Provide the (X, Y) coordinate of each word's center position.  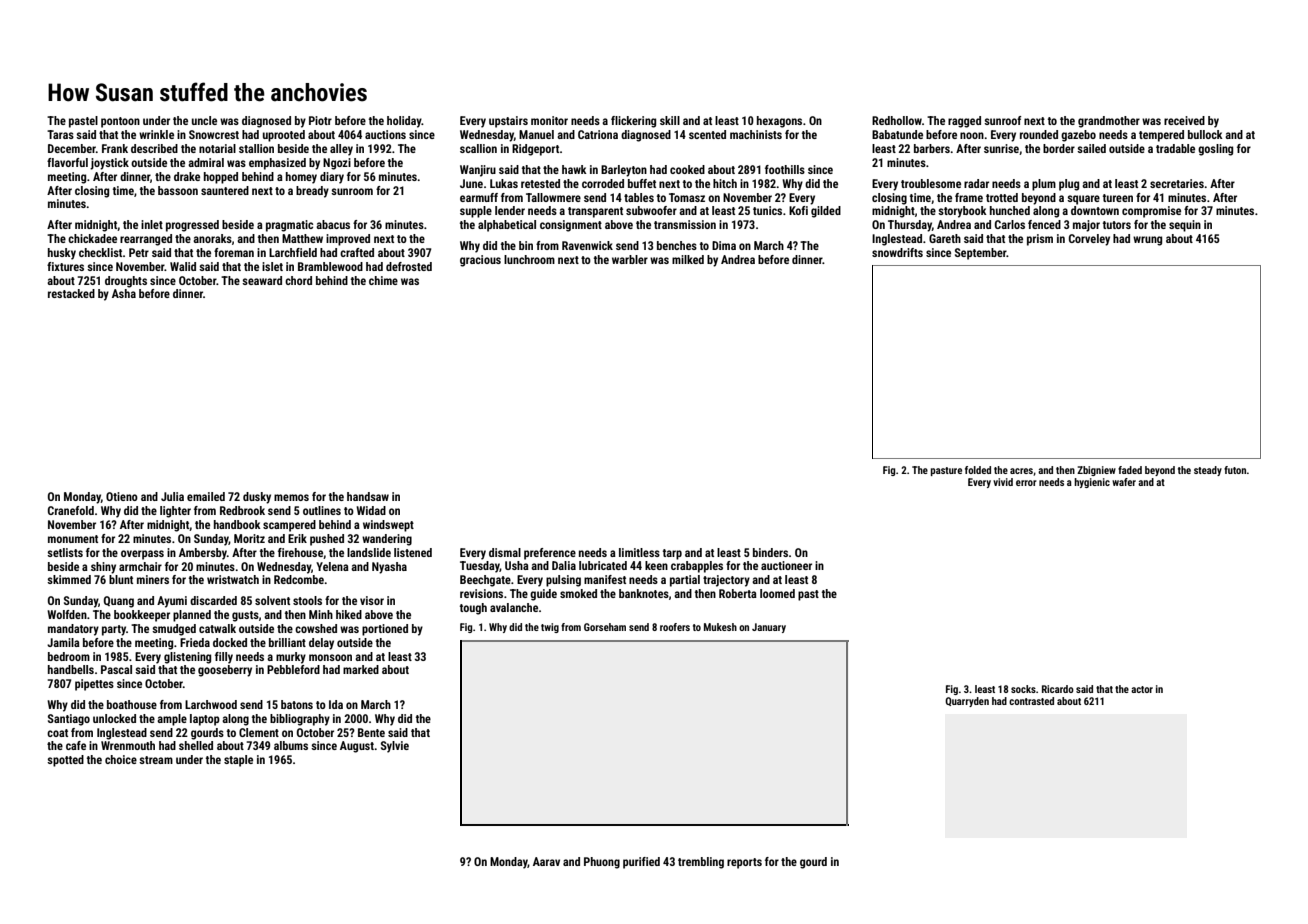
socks (1023, 689)
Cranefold (71, 510)
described (154, 148)
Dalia (564, 565)
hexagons (779, 122)
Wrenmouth (128, 745)
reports (744, 863)
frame (969, 197)
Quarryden (967, 702)
